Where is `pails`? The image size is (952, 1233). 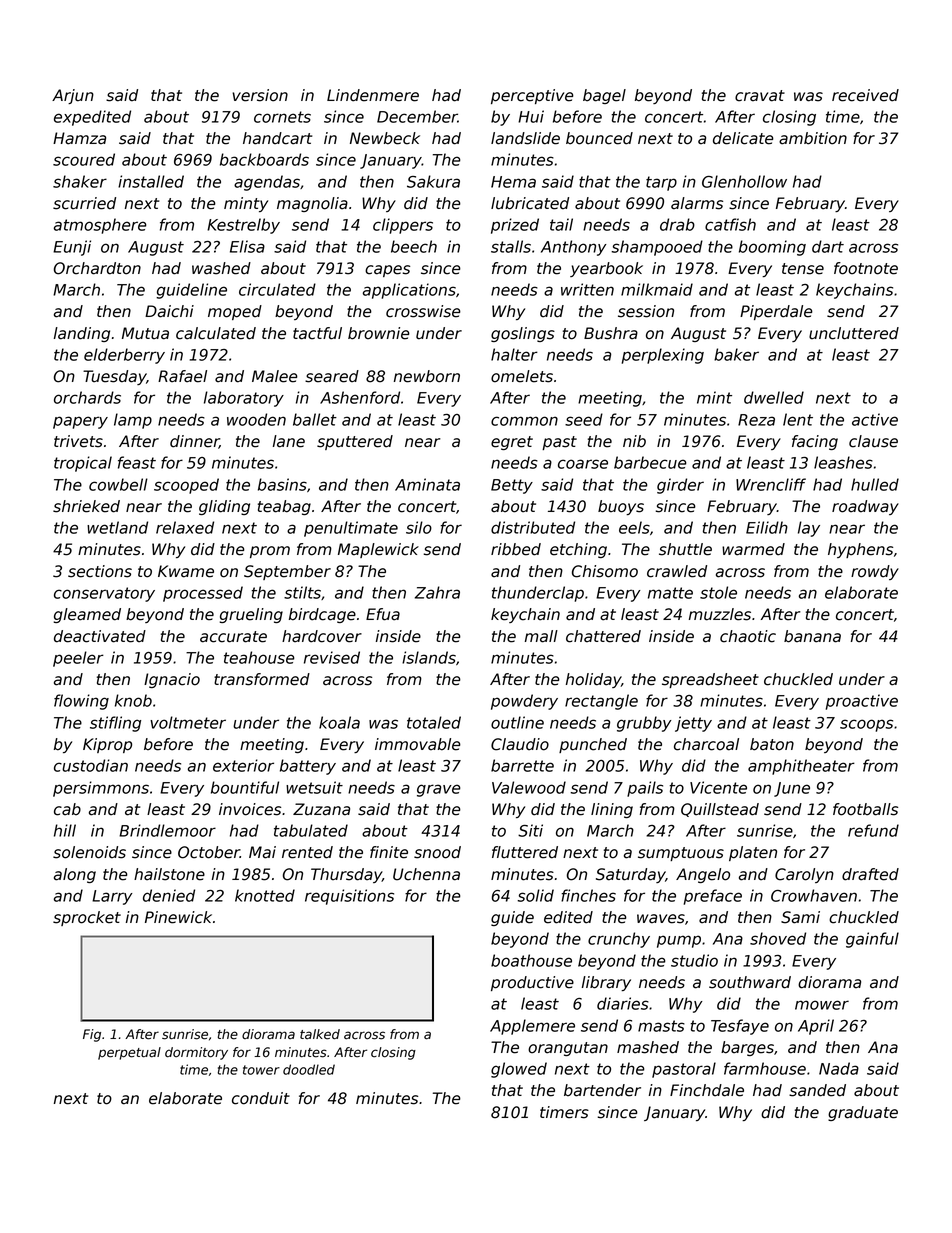 pails is located at coordinates (645, 789).
